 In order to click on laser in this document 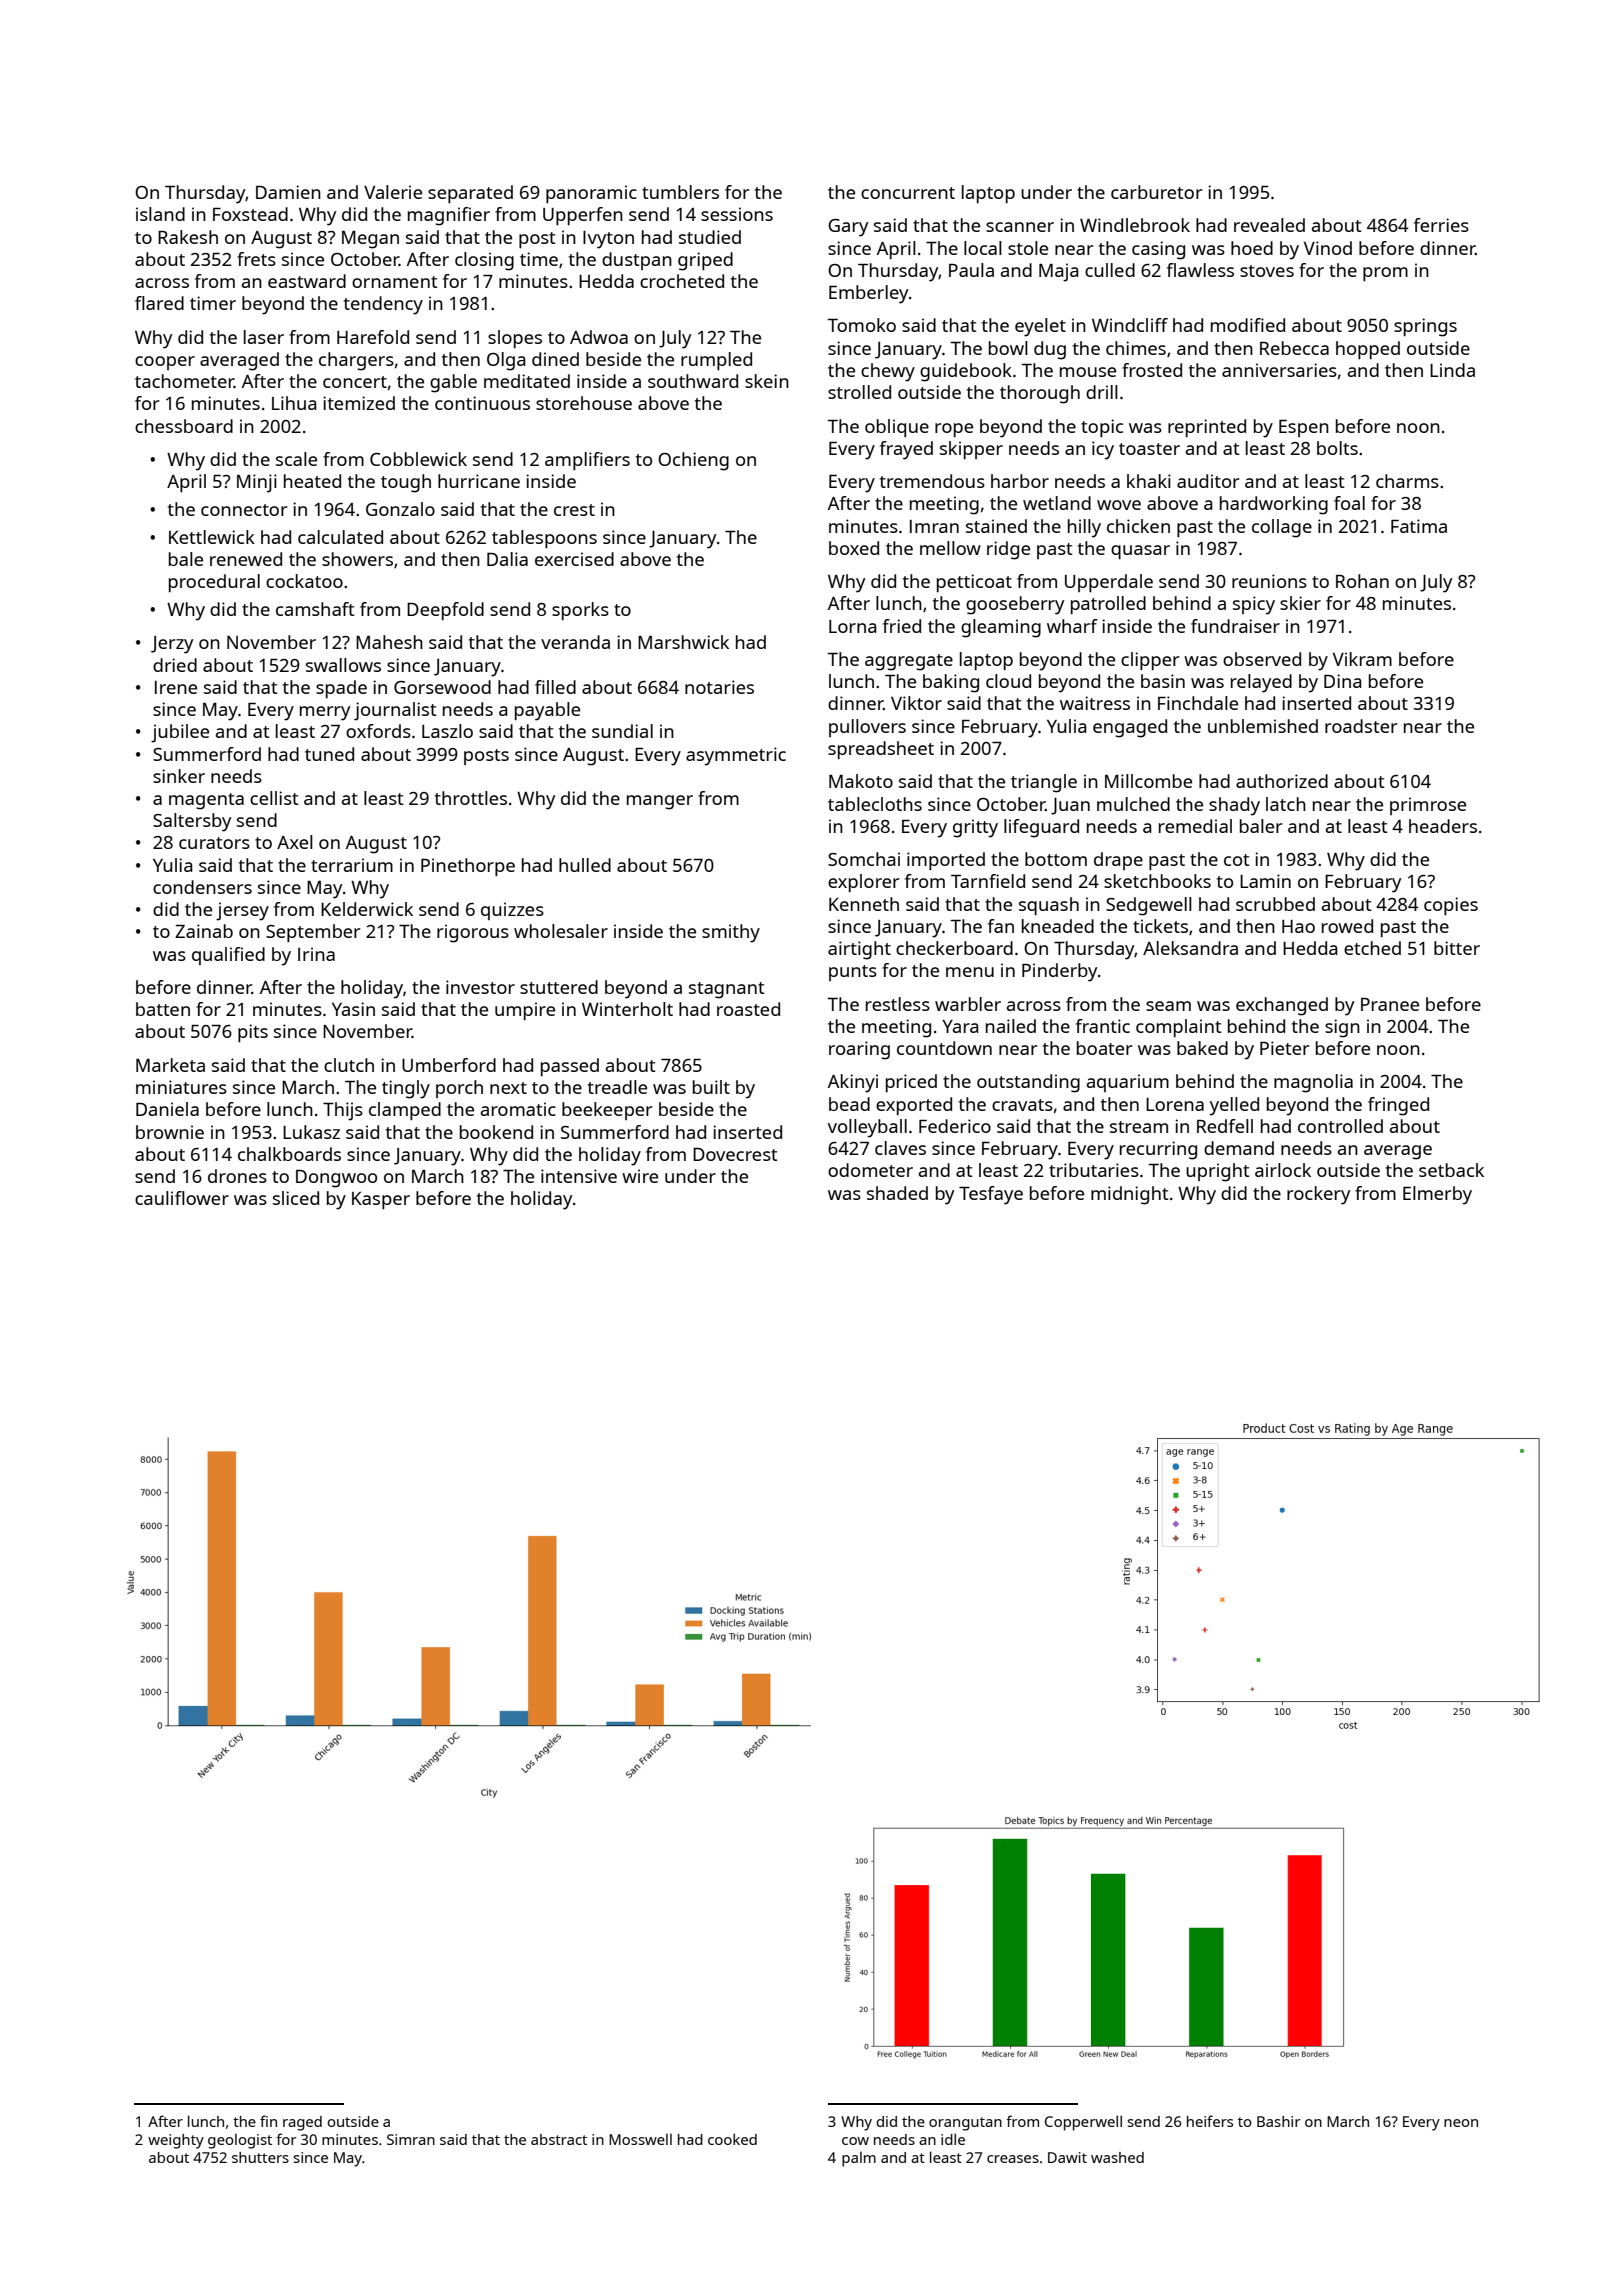, I will do `click(264, 337)`.
